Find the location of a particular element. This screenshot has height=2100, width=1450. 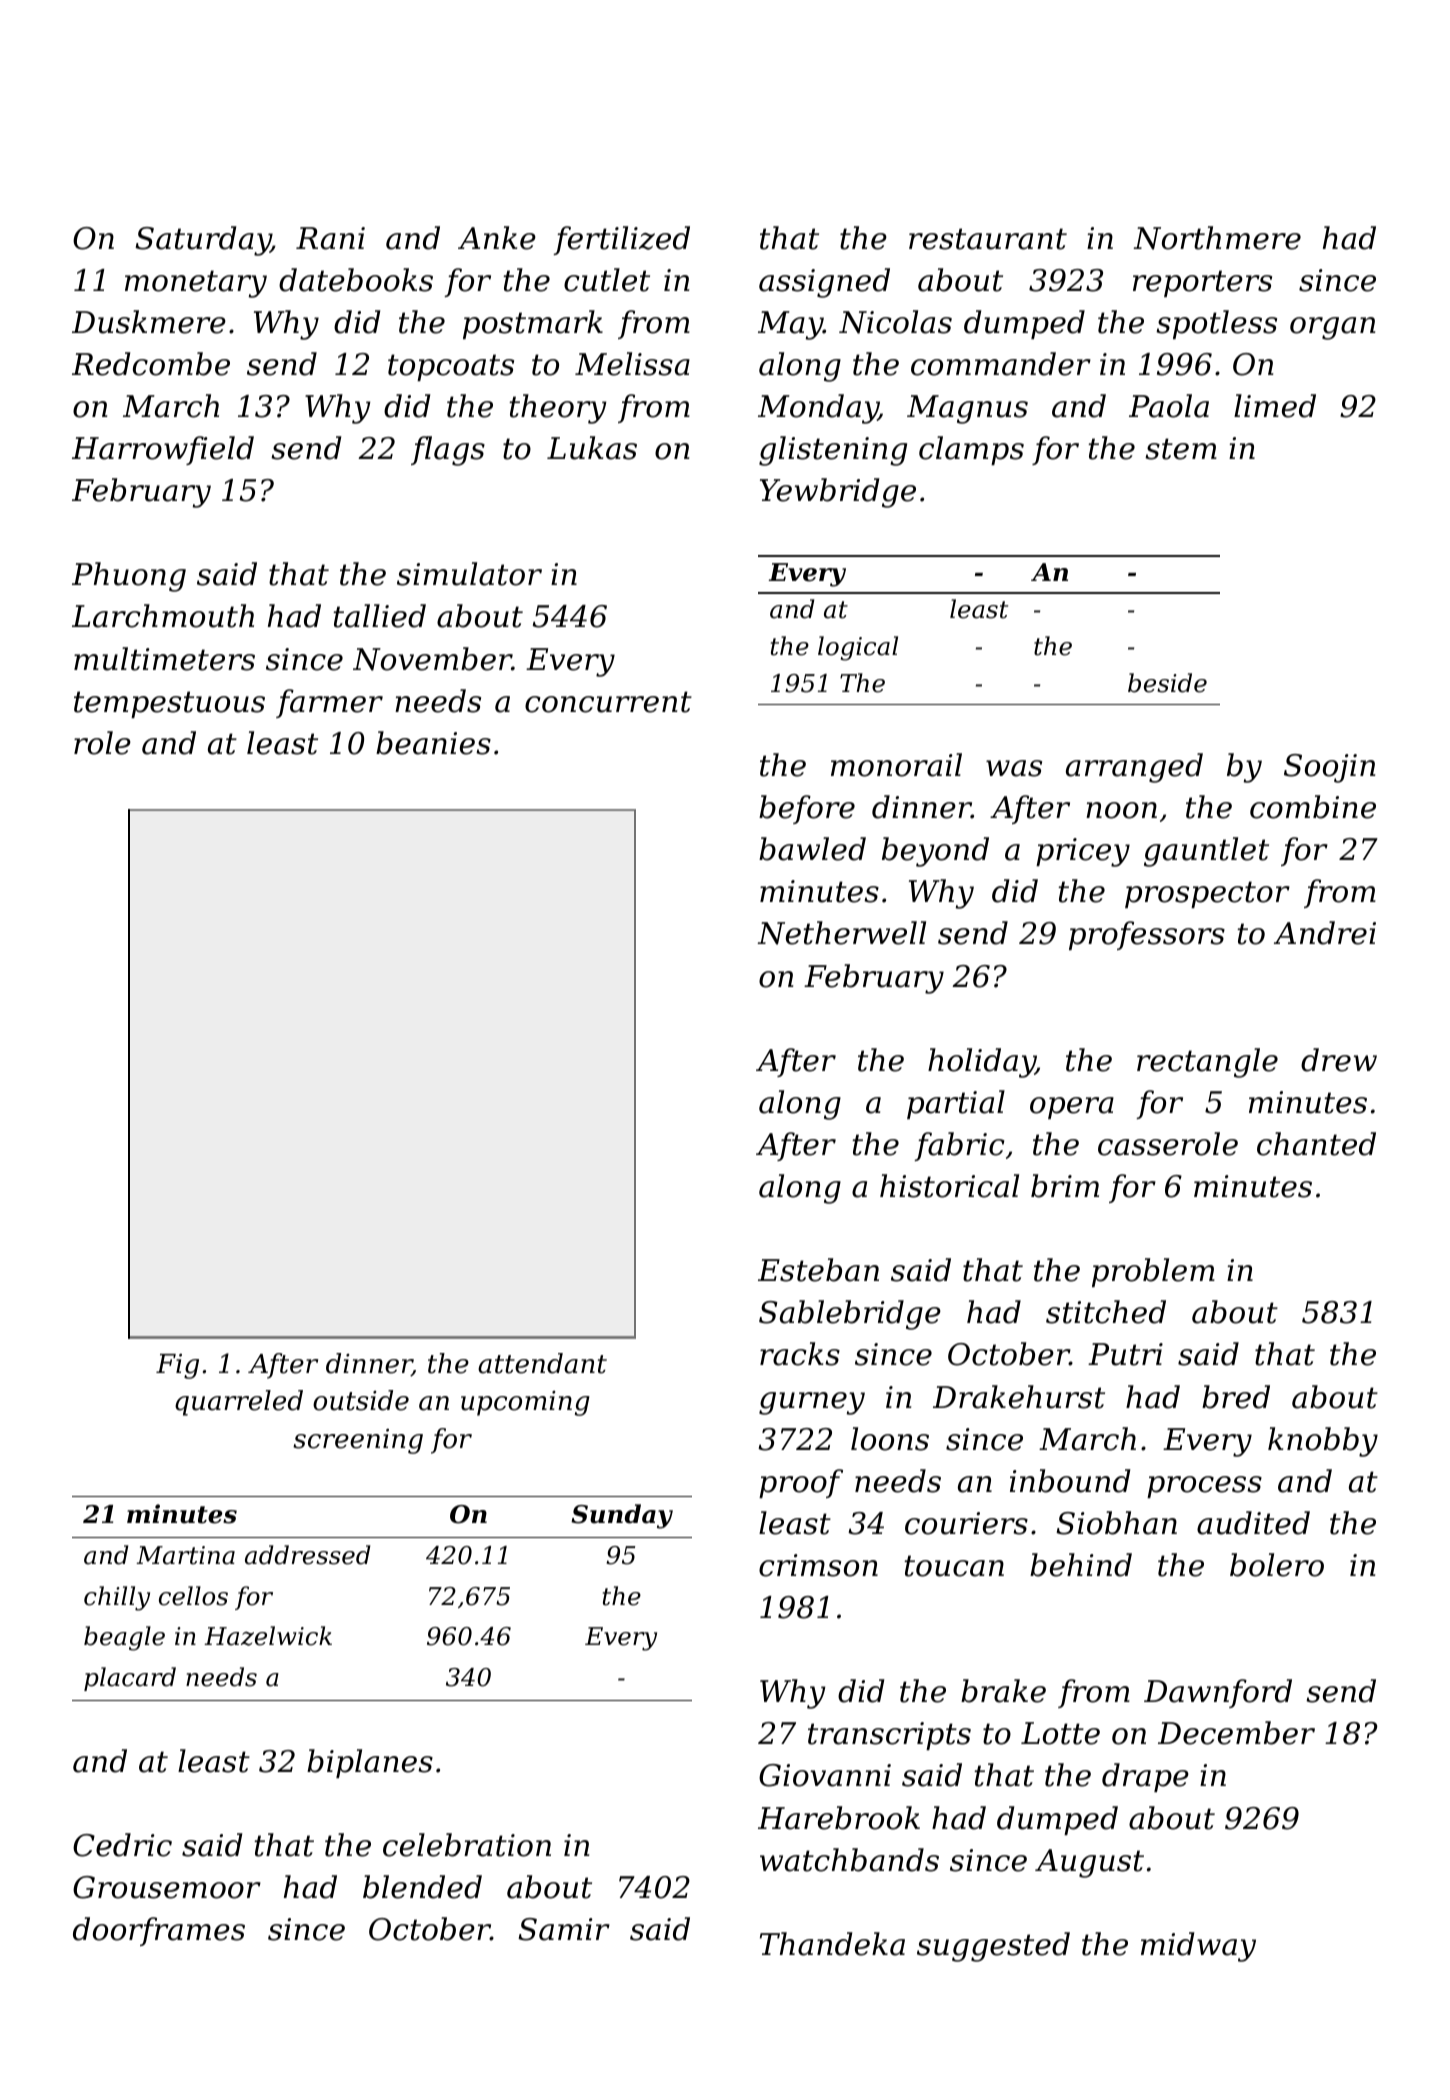

crimson is located at coordinates (818, 1565).
